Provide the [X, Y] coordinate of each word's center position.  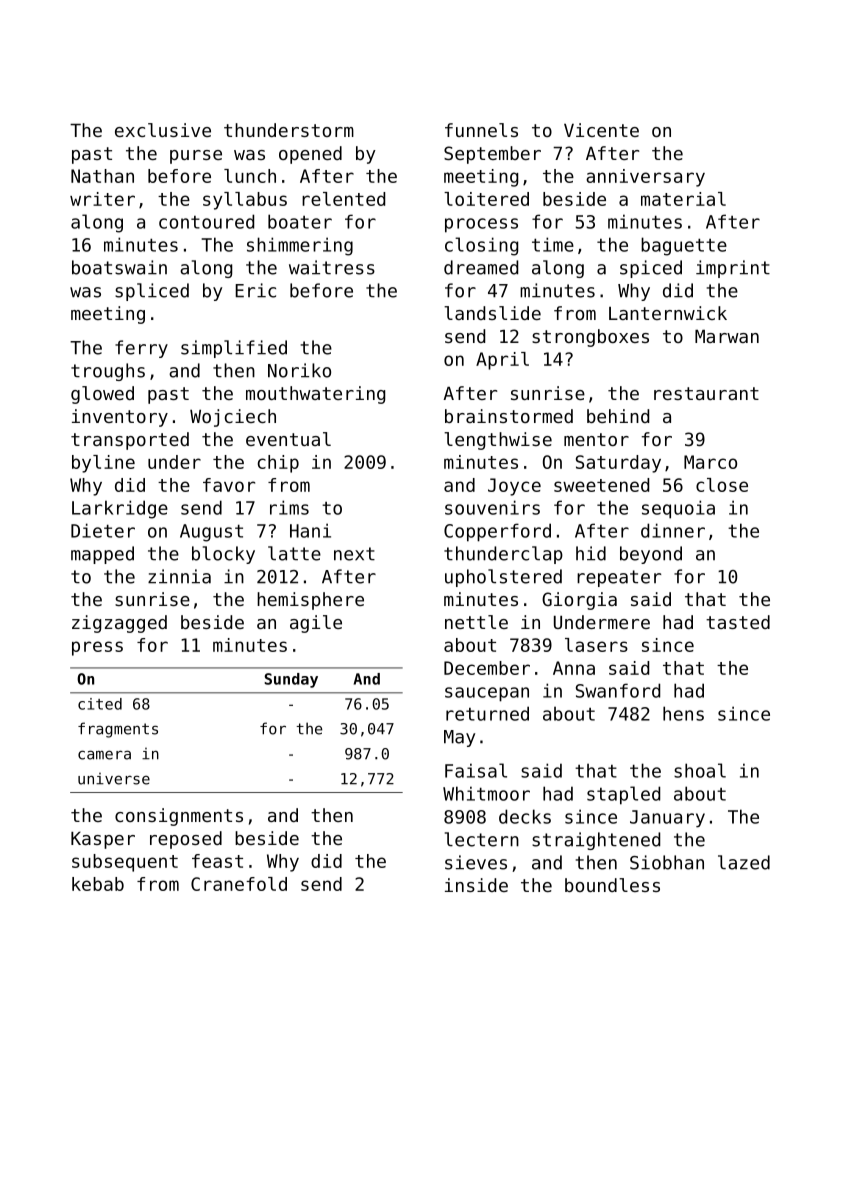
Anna [574, 668]
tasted [738, 622]
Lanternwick [668, 313]
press [97, 648]
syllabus [245, 201]
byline [103, 464]
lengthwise [498, 441]
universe [114, 779]
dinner [673, 530]
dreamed [481, 267]
